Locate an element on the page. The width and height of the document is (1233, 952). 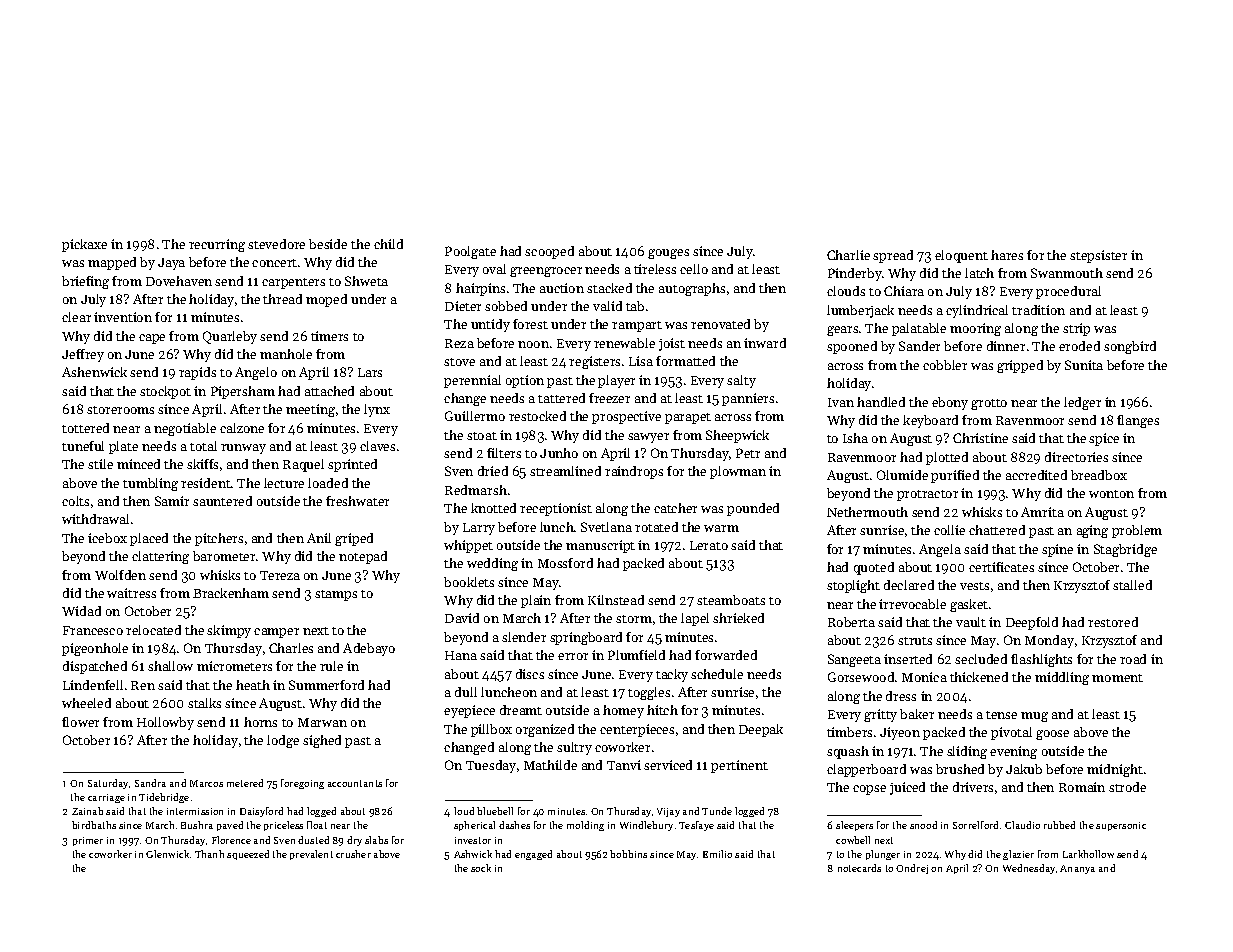
Monday is located at coordinates (1049, 641).
